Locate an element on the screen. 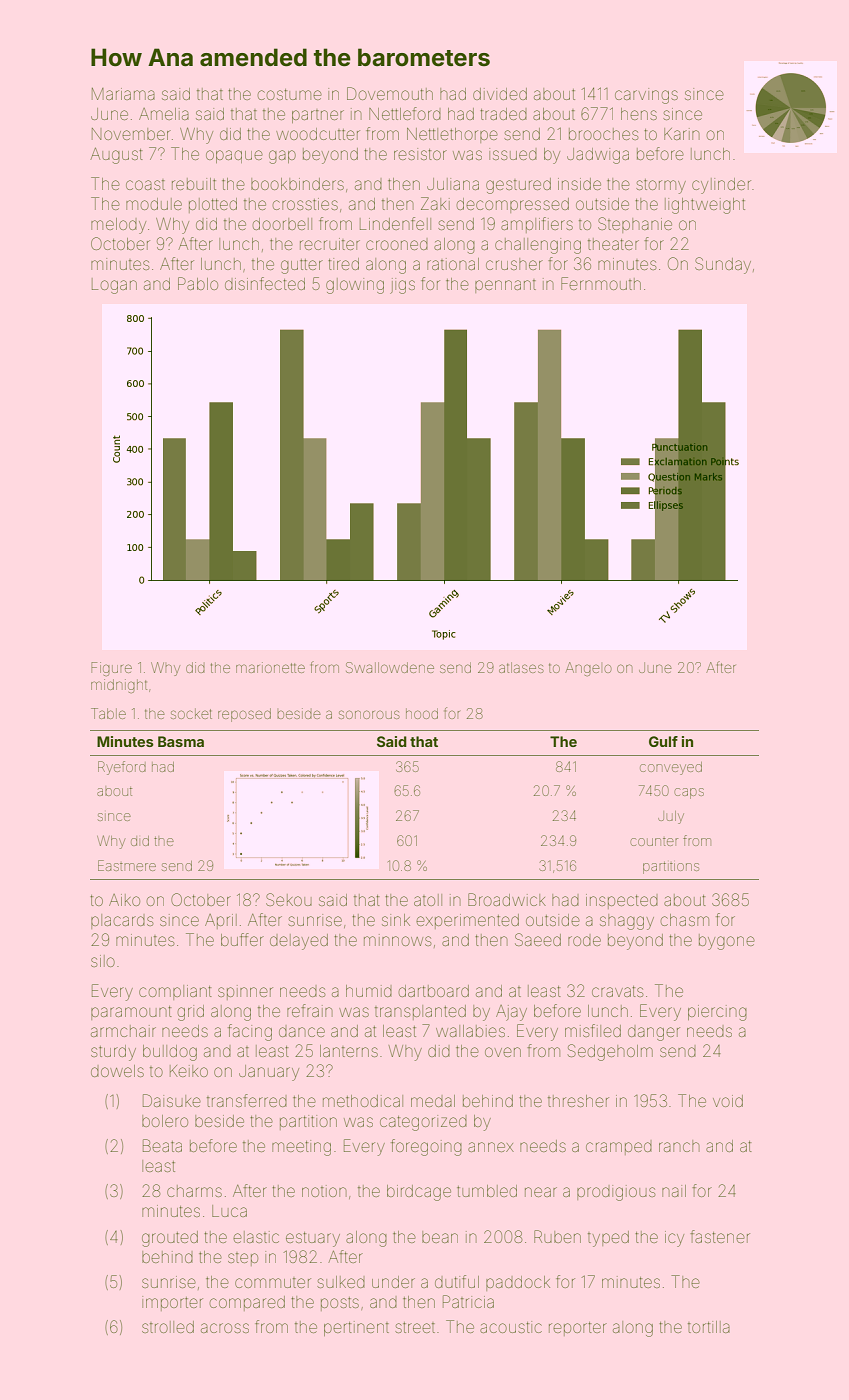  Pablo is located at coordinates (198, 283).
